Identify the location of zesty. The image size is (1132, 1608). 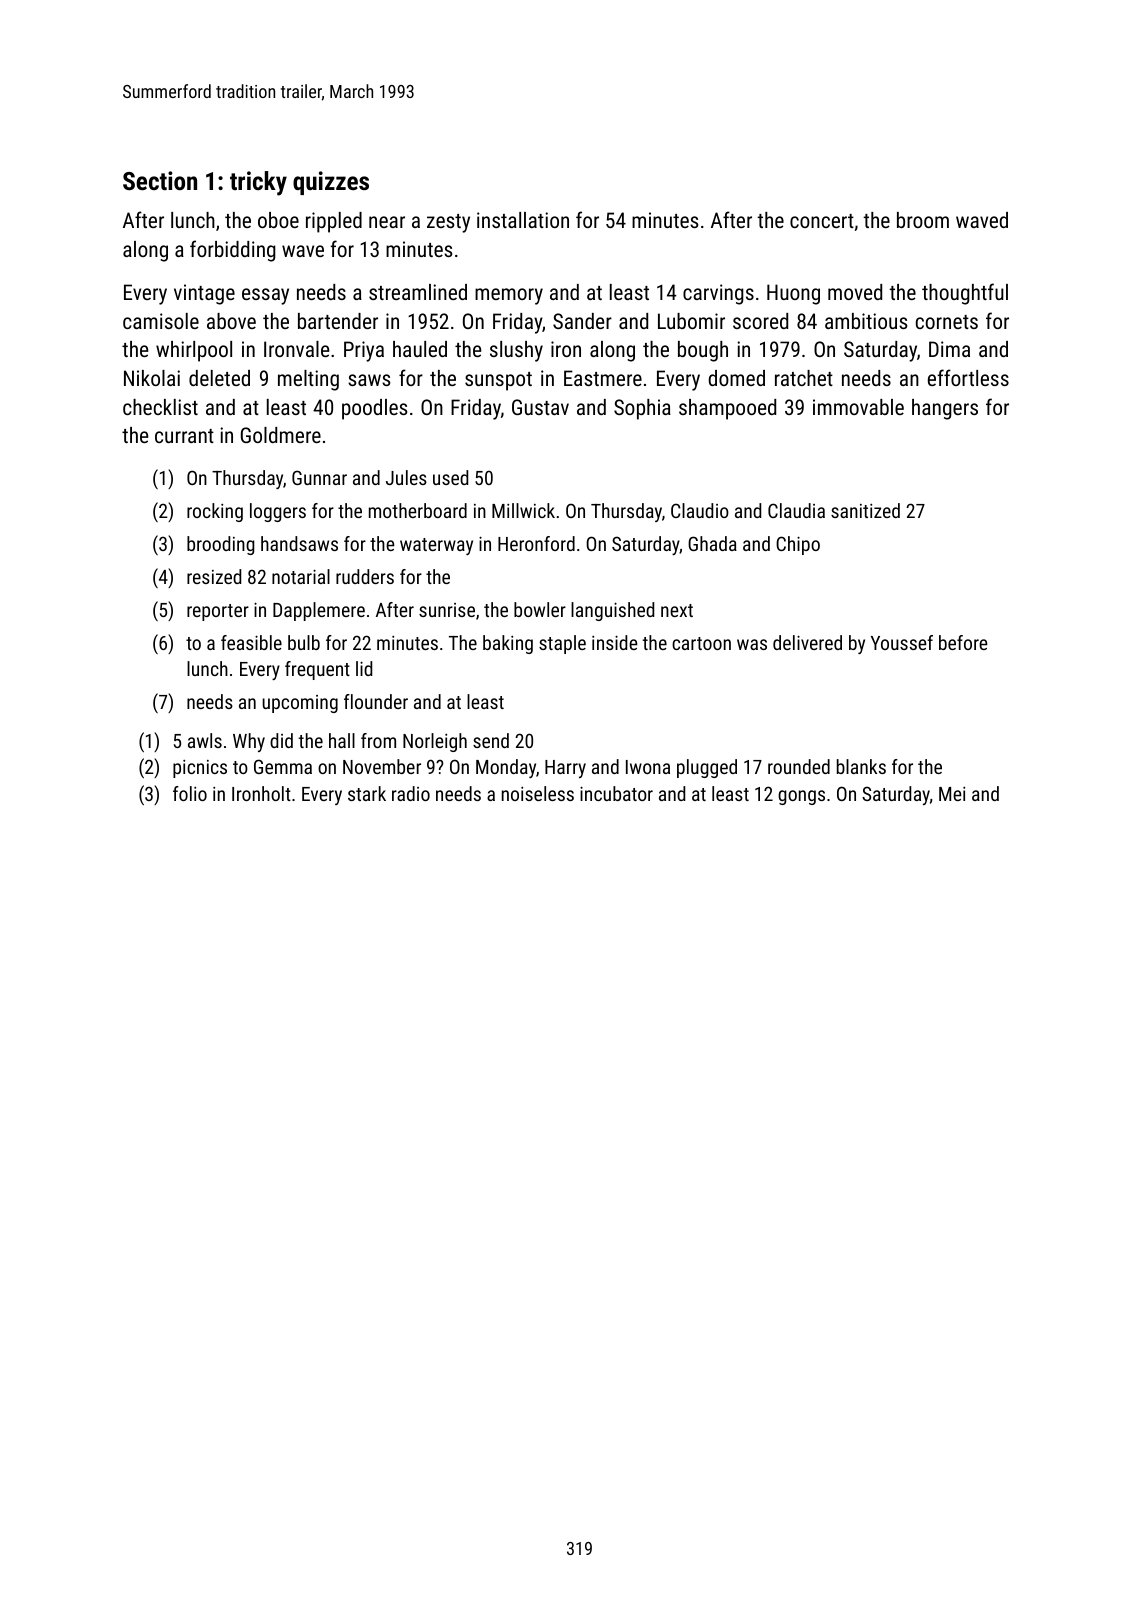
(448, 223).
